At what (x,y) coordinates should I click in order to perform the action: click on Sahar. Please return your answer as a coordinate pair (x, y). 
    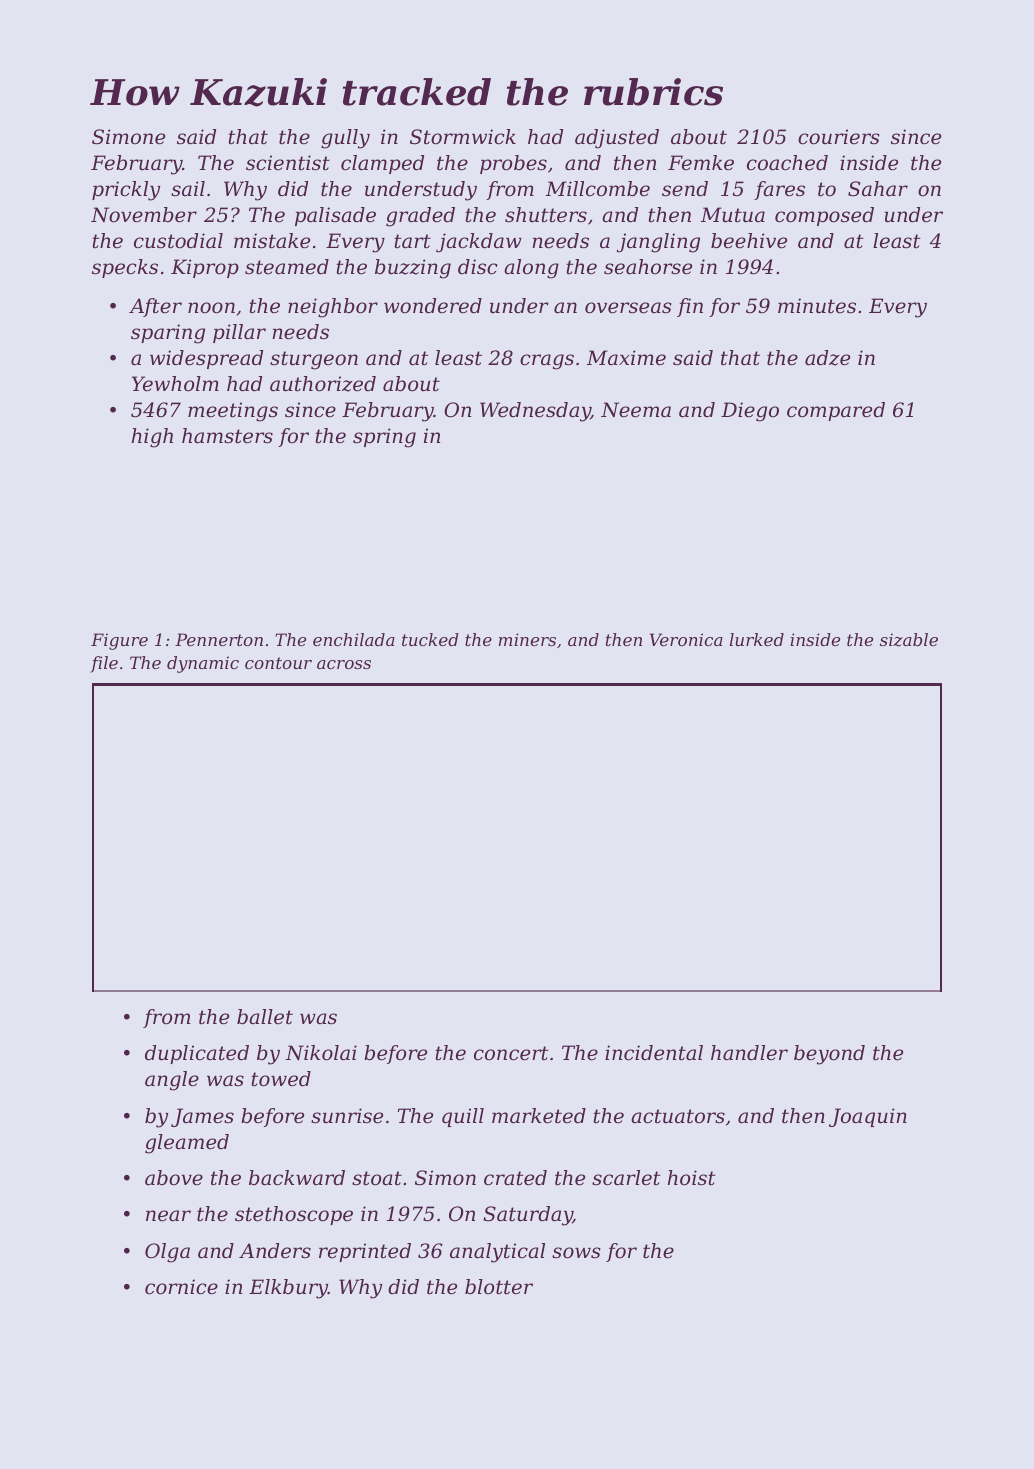
    Looking at the image, I should click on (878, 189).
